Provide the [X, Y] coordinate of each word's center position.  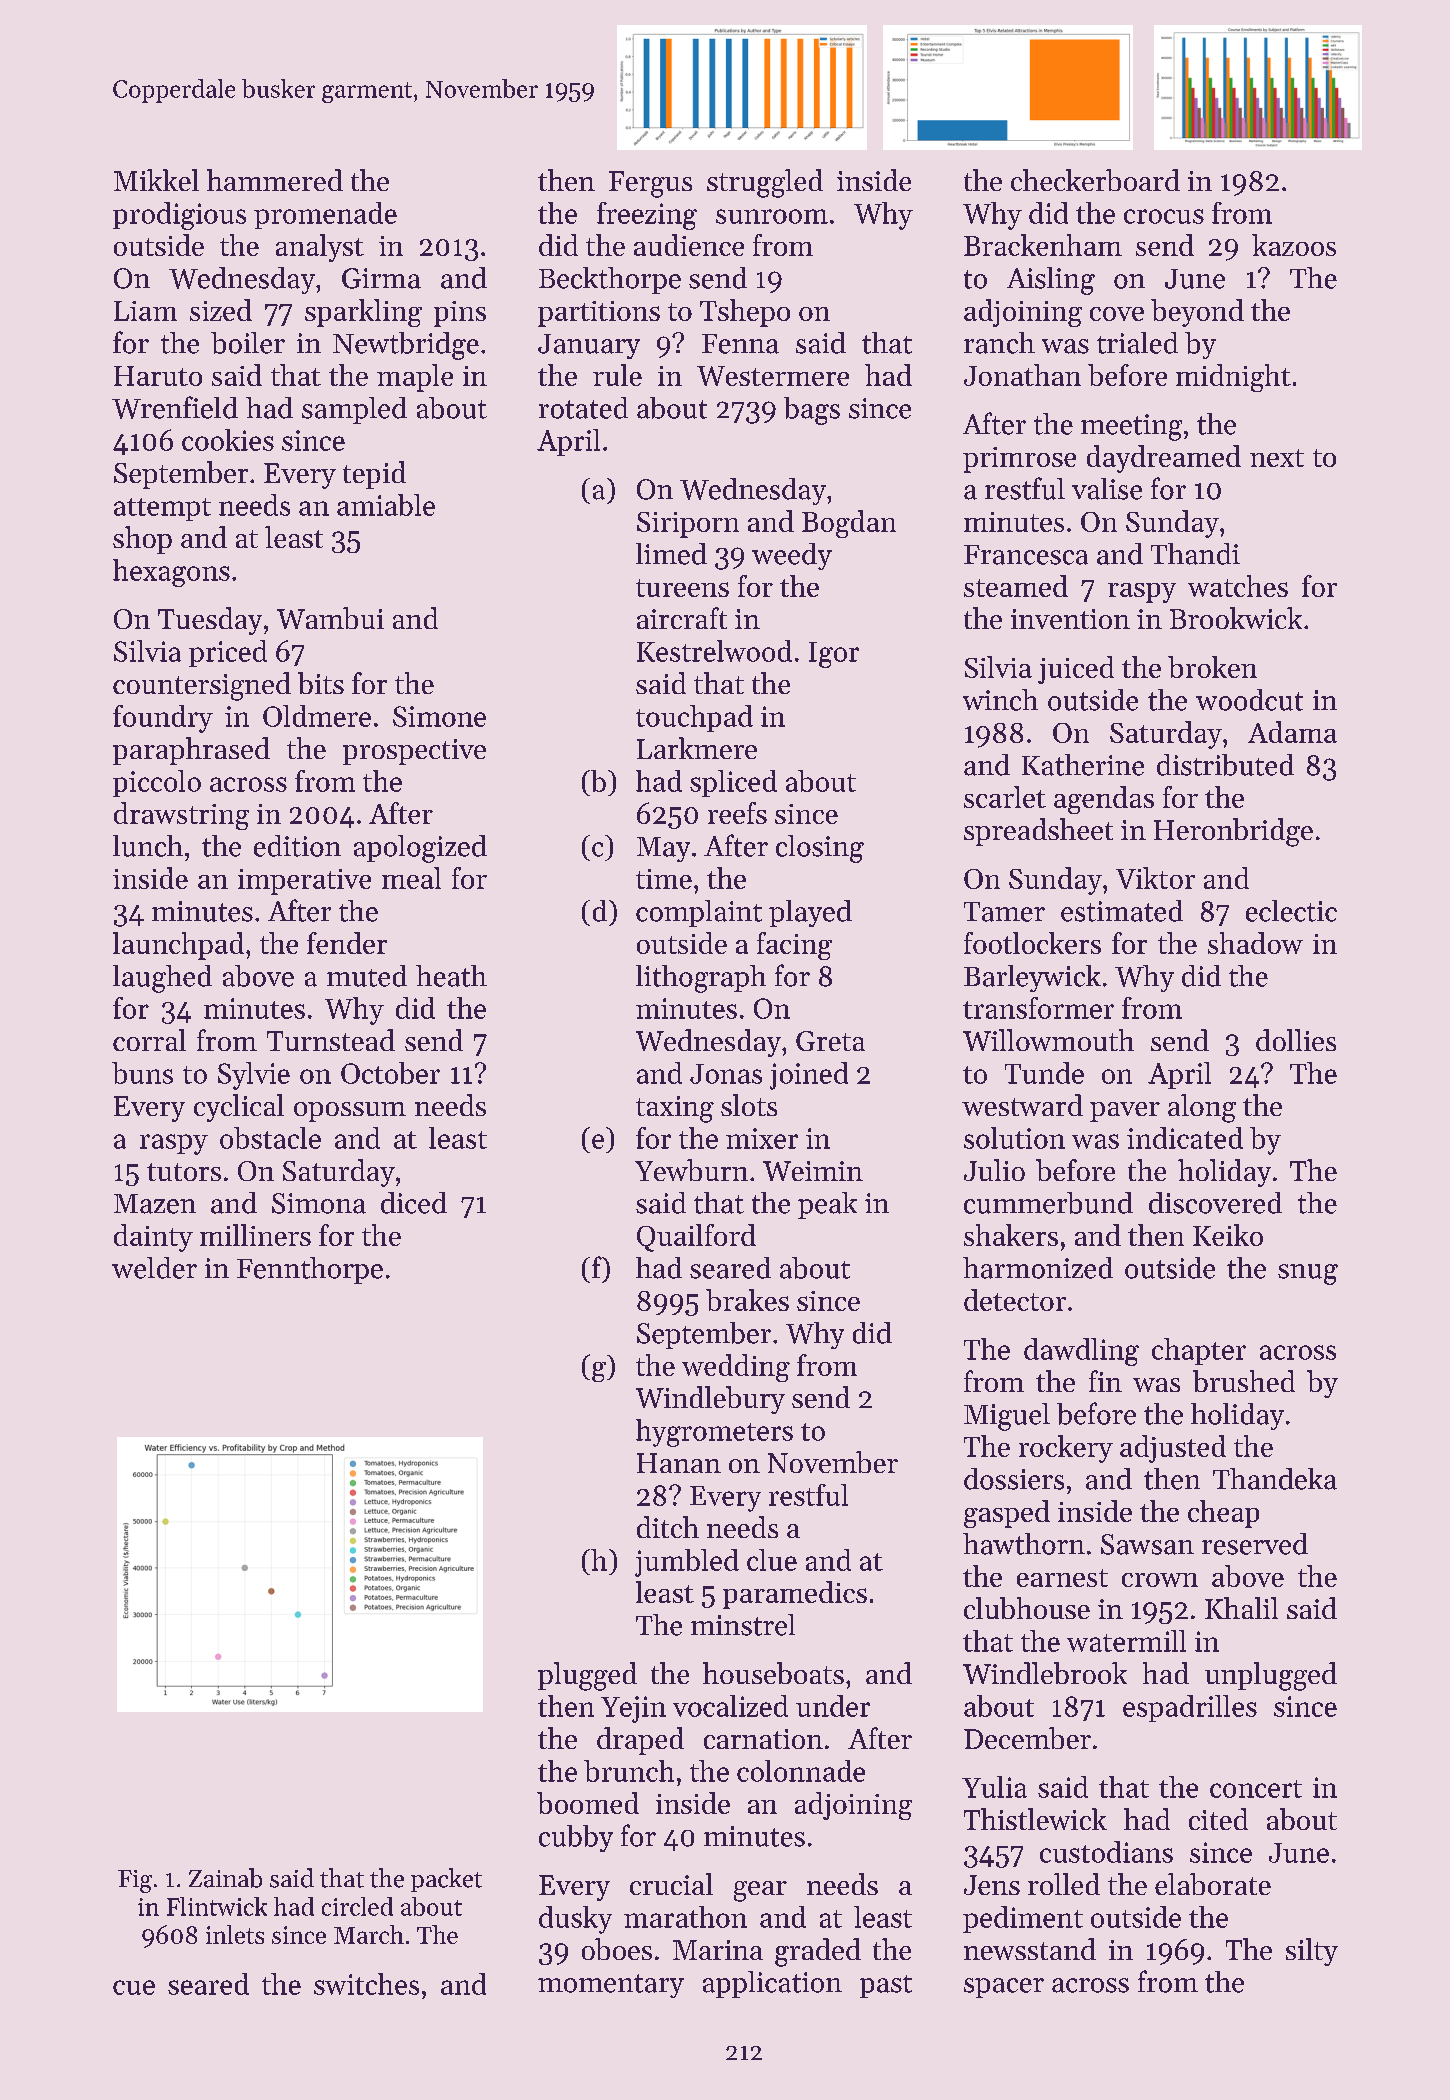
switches [366, 1984]
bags [812, 411]
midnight [1233, 378]
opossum [350, 1112]
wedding [736, 1368]
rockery [1066, 1449]
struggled [765, 183]
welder [154, 1268]
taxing [675, 1109]
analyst [320, 248]
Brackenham [1043, 245]
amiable [386, 505]
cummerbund [1048, 1203]
